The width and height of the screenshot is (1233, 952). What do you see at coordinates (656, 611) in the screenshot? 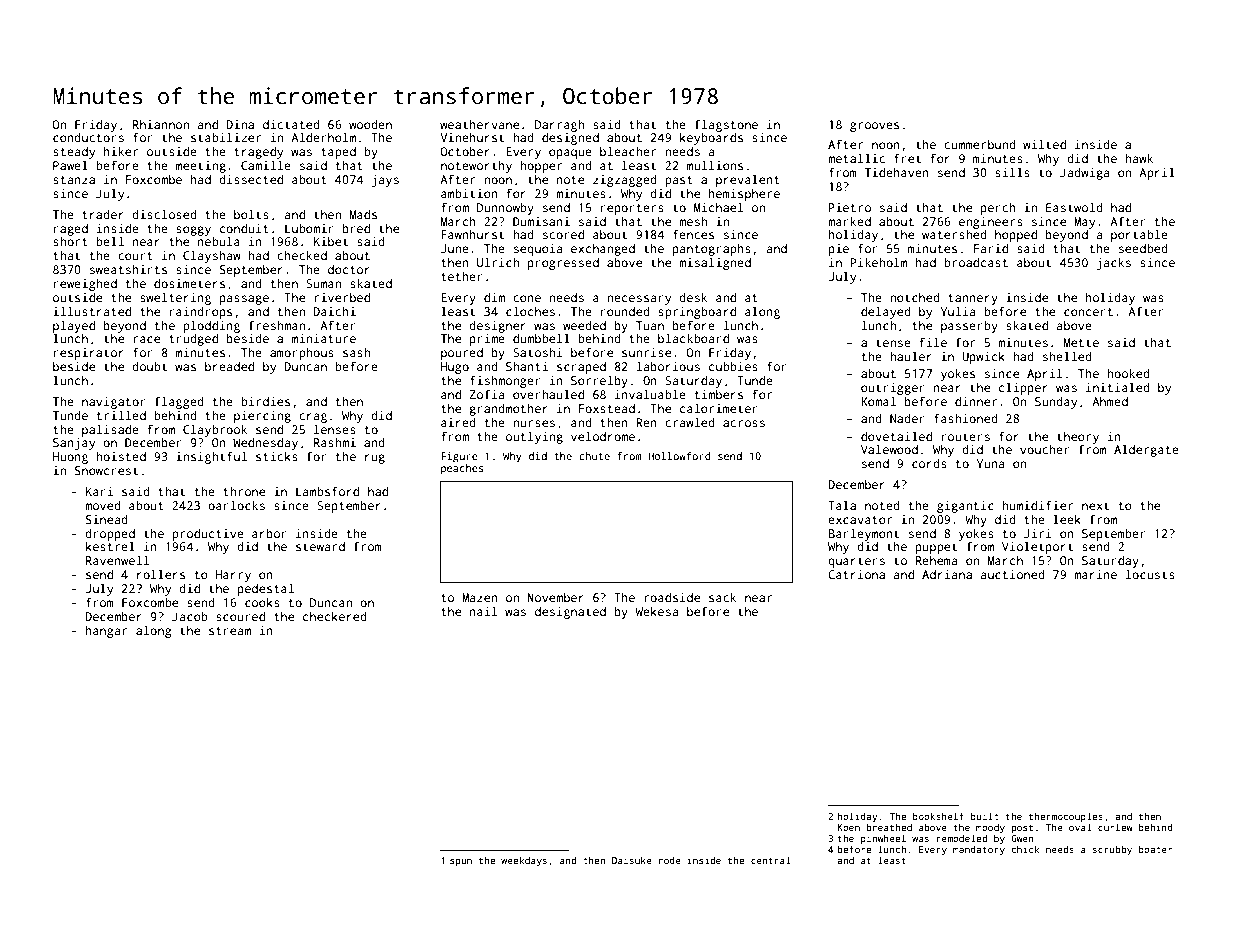
I see `Wekesa` at bounding box center [656, 611].
